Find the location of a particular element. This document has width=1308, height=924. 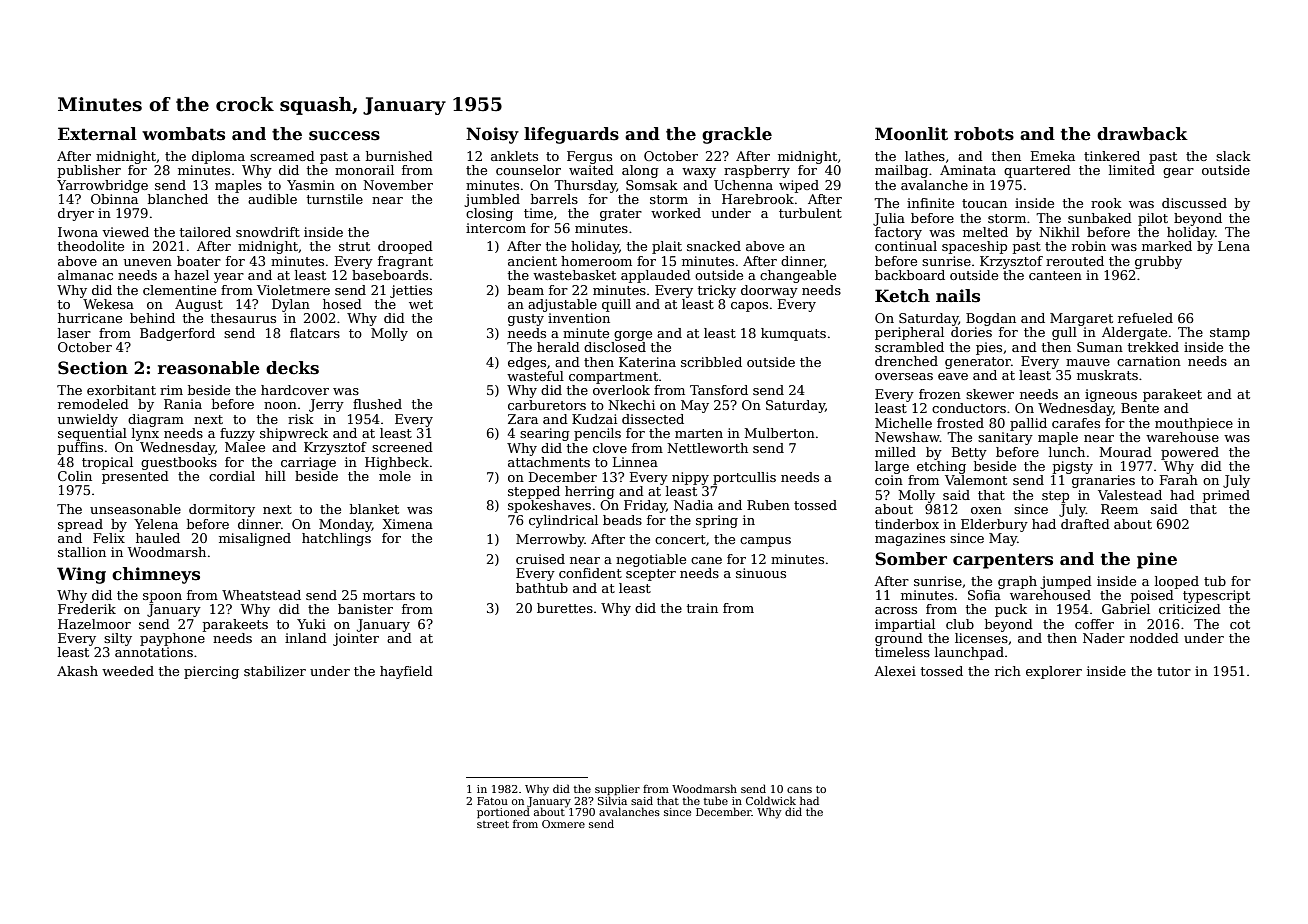

Fatou is located at coordinates (492, 801).
